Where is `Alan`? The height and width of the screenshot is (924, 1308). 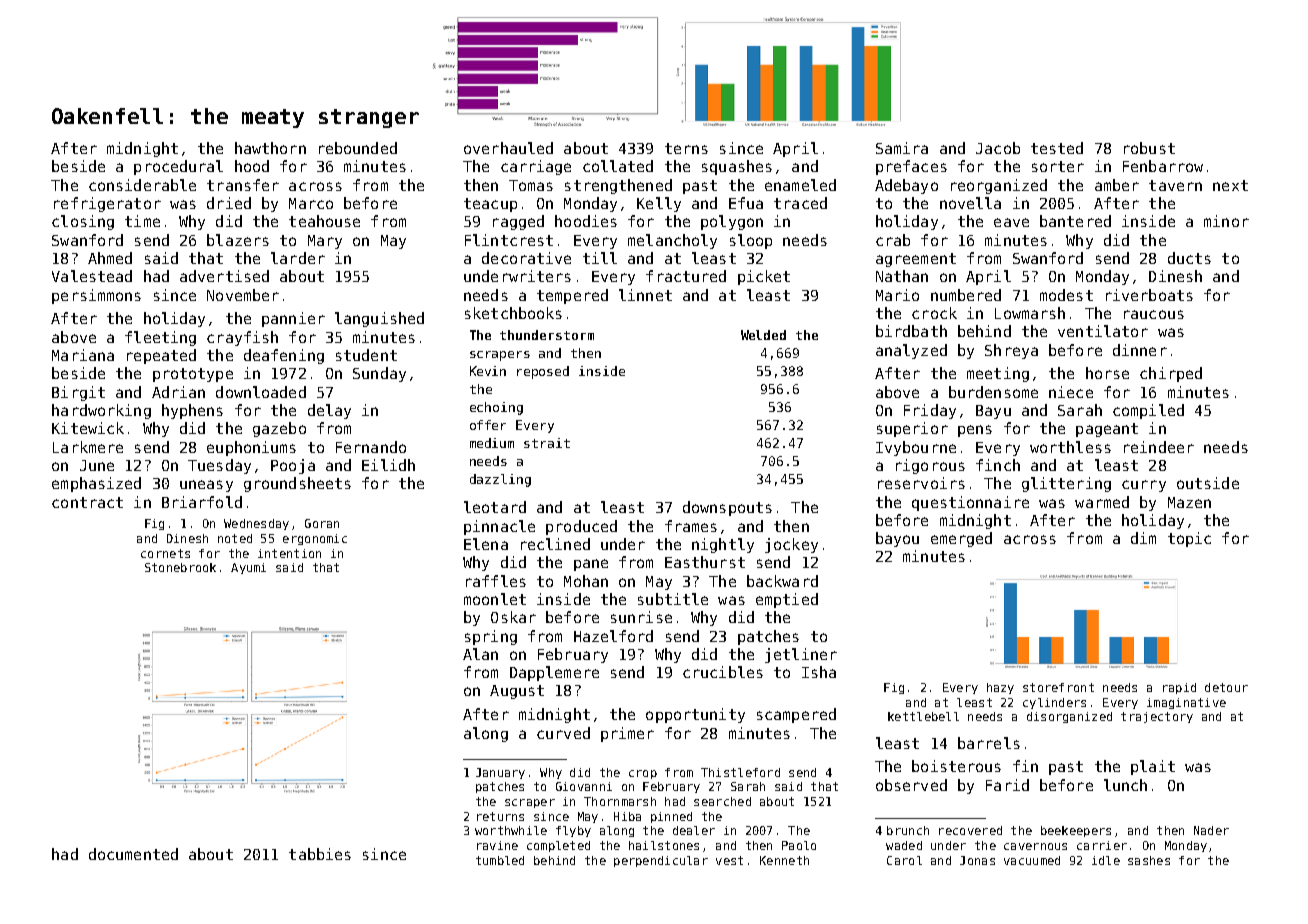
Alan is located at coordinates (480, 654).
